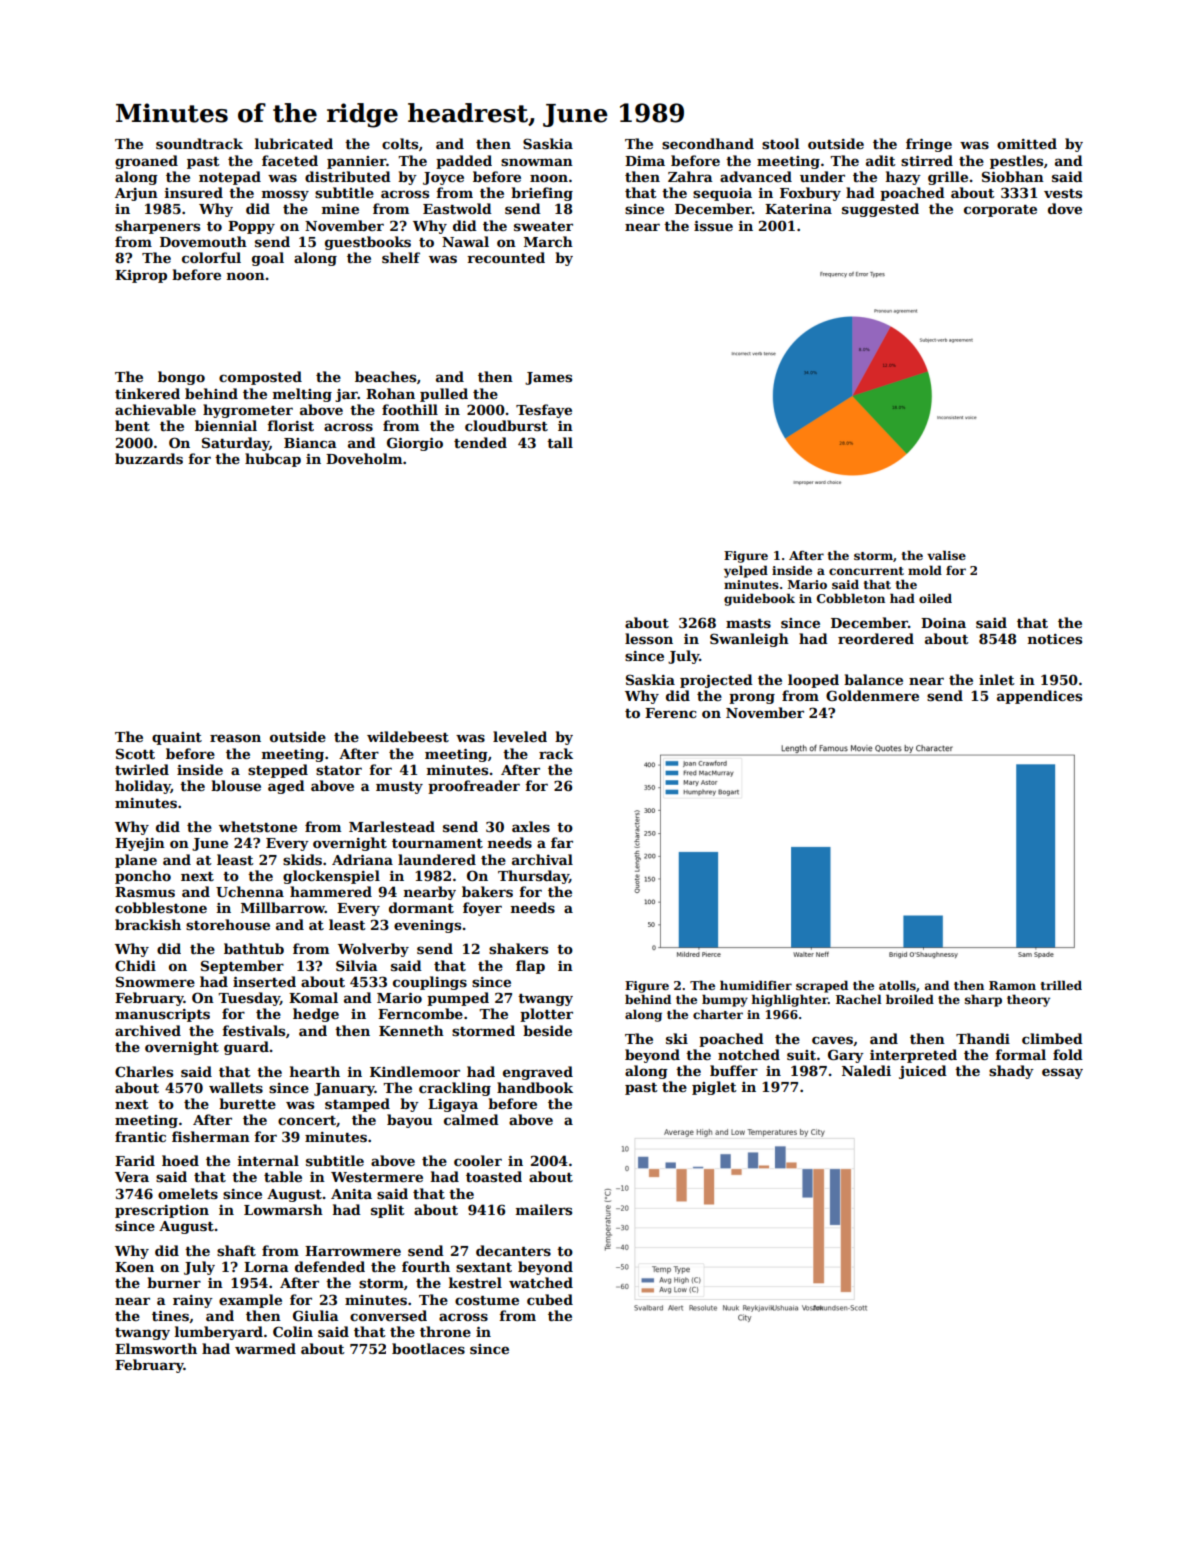 The height and width of the document is (1550, 1198). What do you see at coordinates (1039, 697) in the document?
I see `appendices` at bounding box center [1039, 697].
